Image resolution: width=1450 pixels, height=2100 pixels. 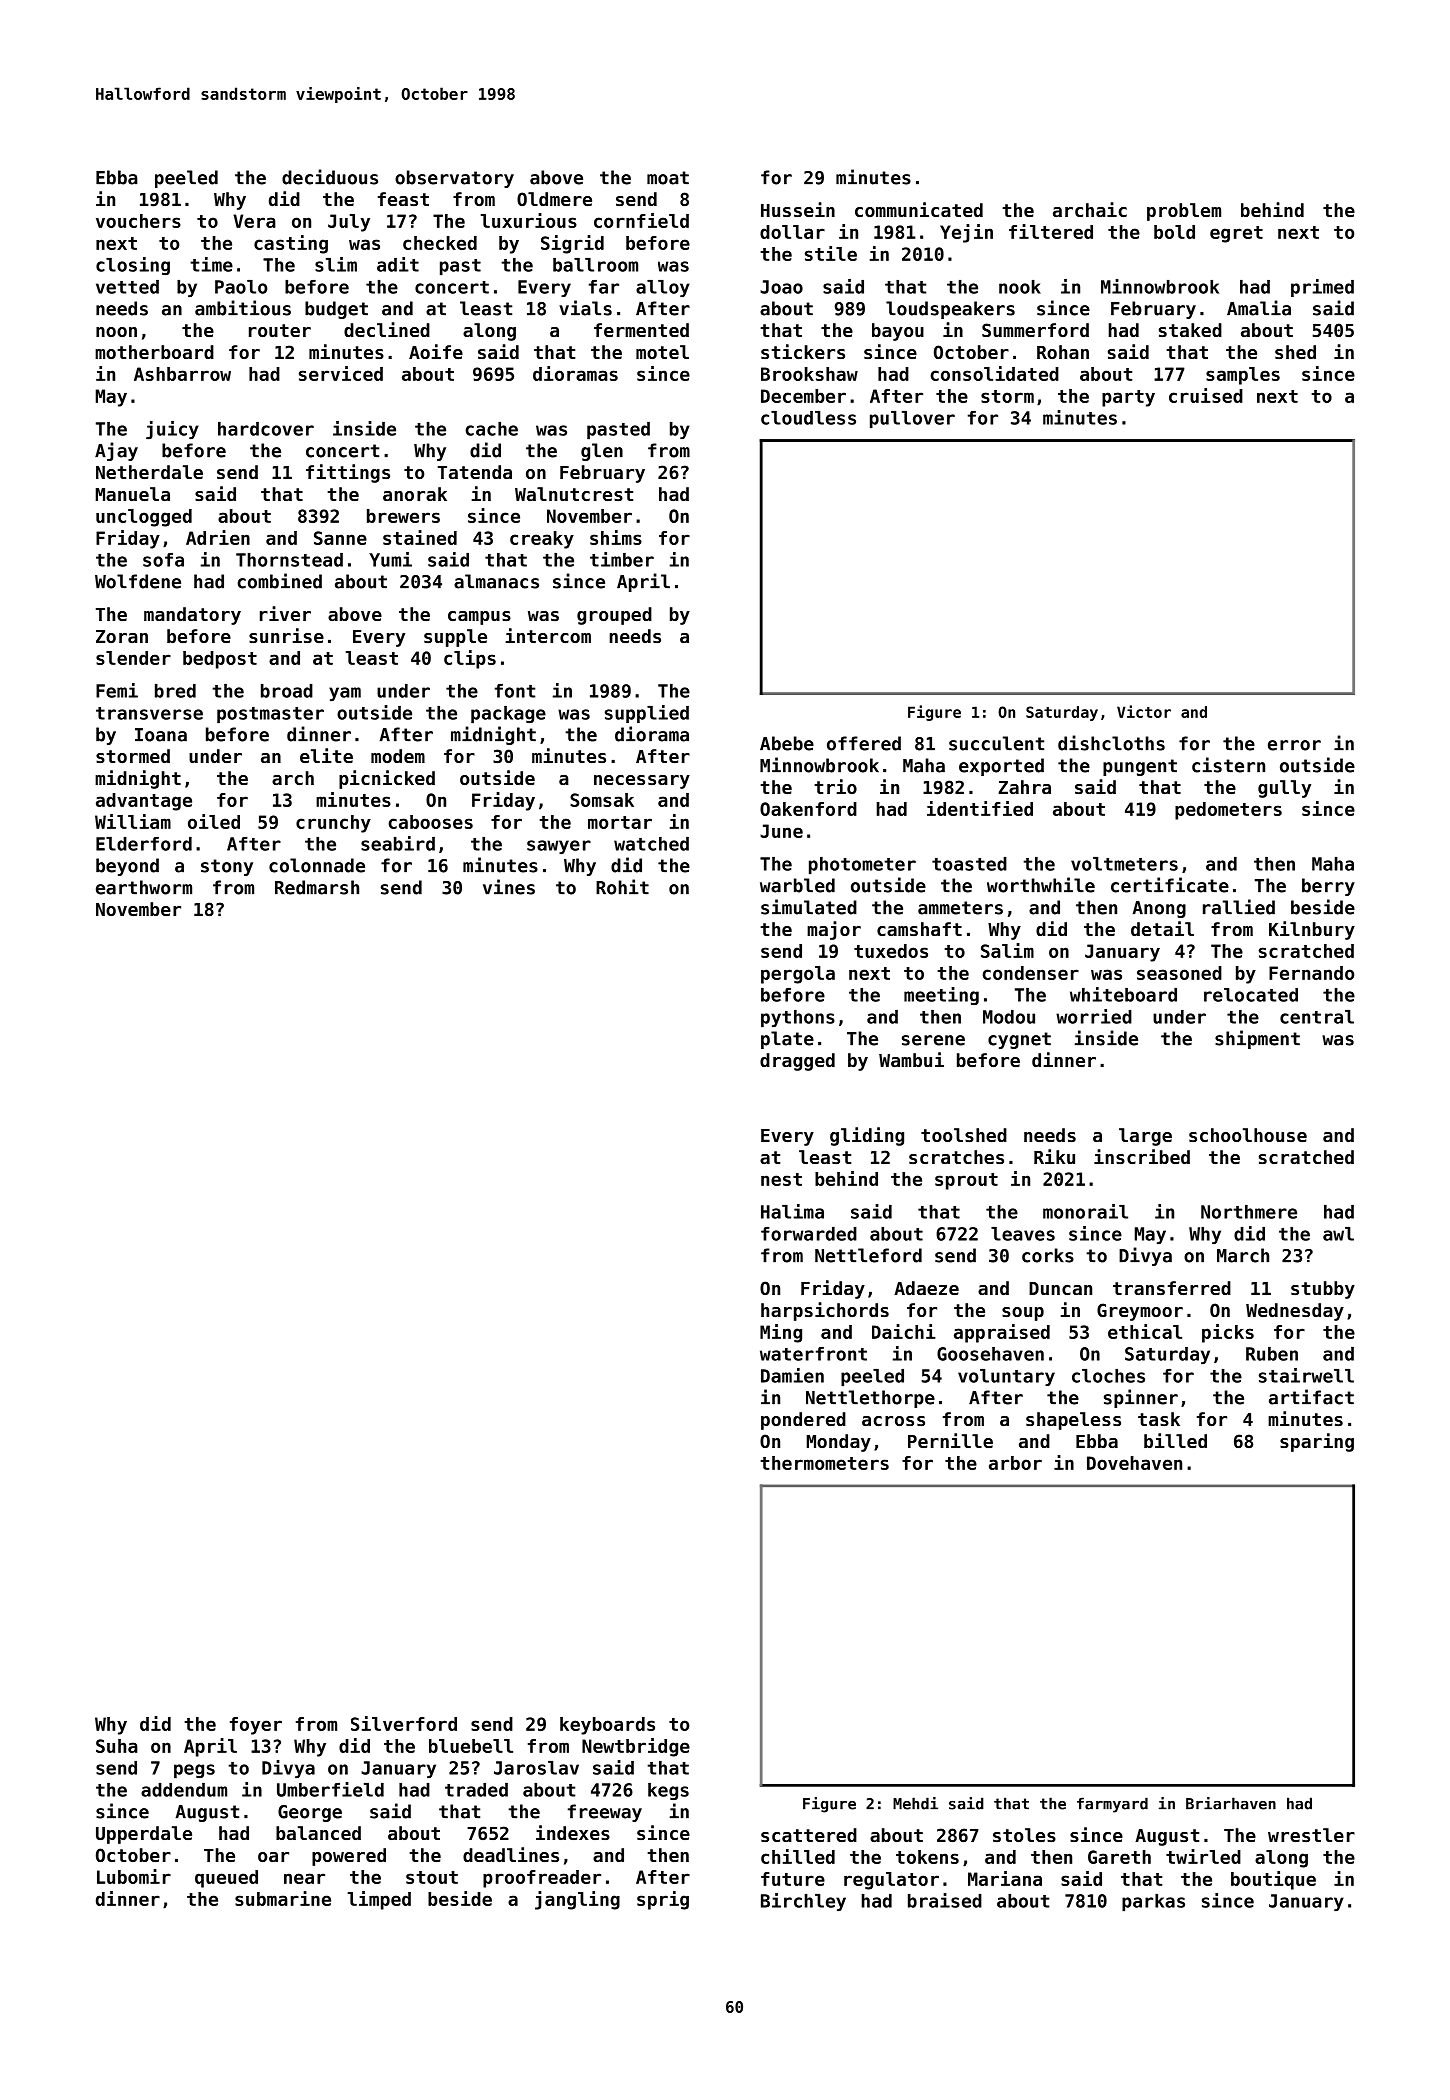 I want to click on sprig, so click(x=663, y=1900).
